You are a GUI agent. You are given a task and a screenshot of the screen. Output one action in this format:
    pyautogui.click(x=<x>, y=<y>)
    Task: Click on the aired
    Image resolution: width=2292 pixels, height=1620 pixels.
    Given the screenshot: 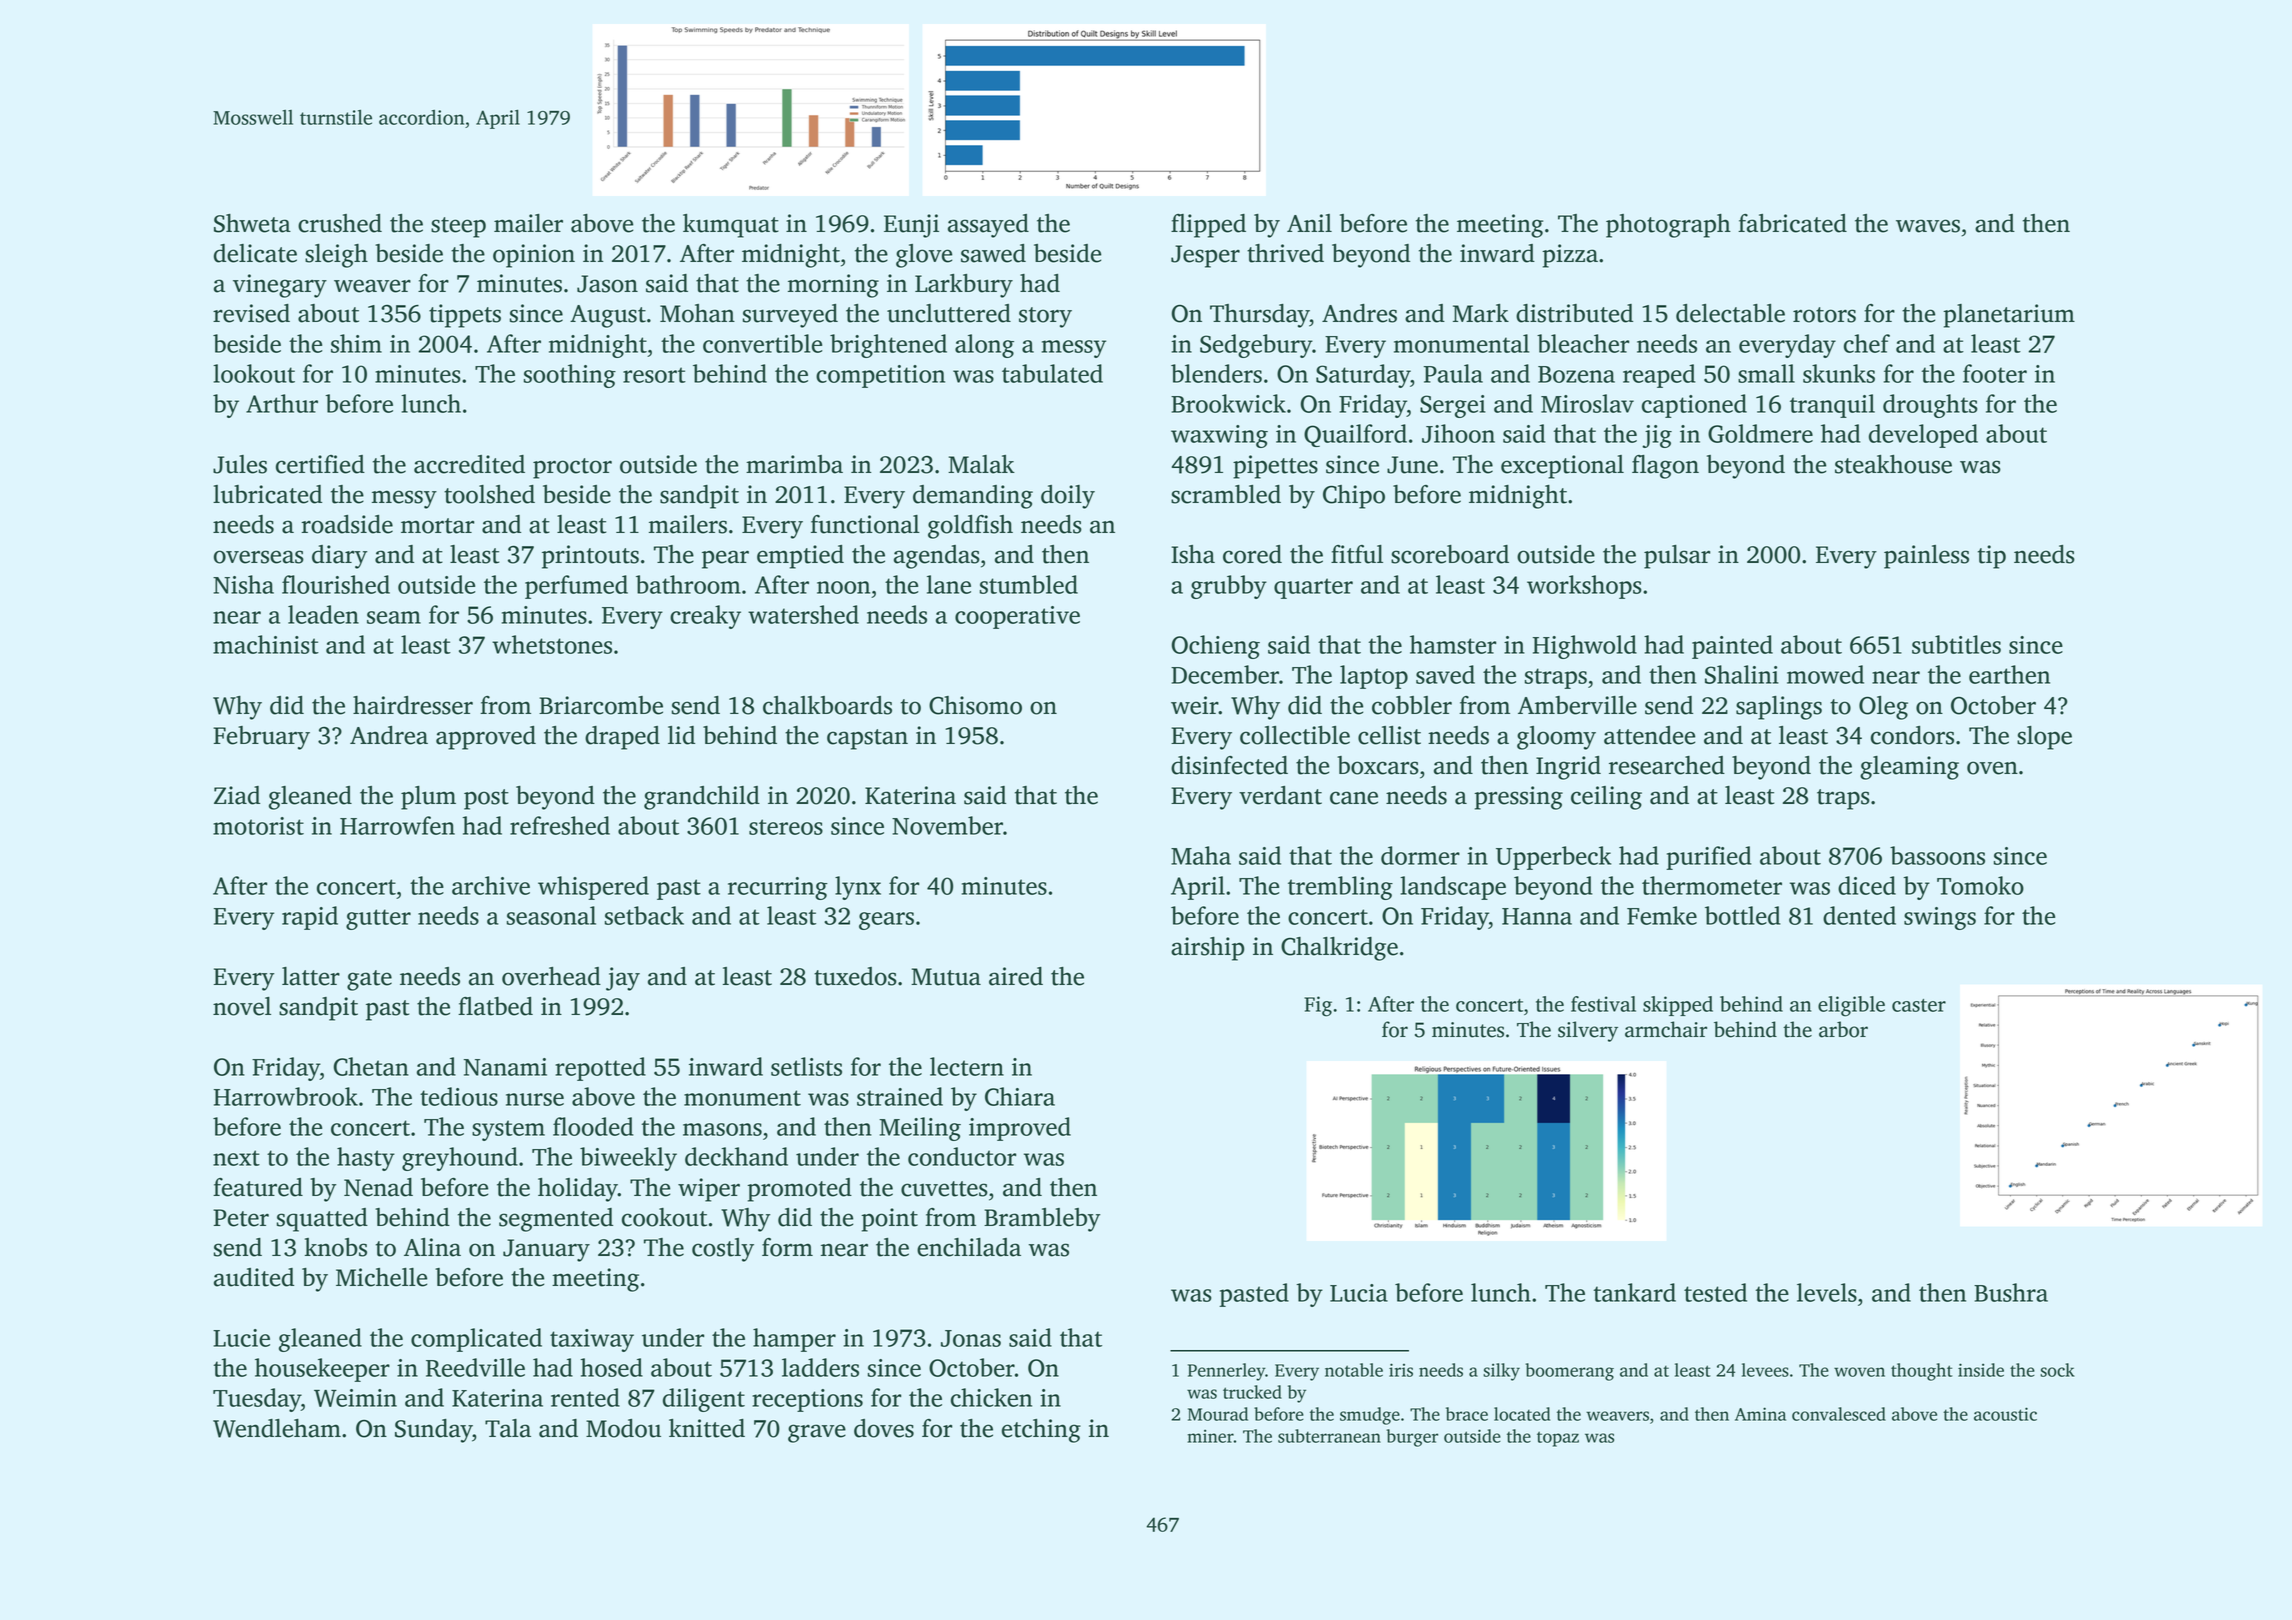 What is the action you would take?
    pyautogui.click(x=1016, y=976)
